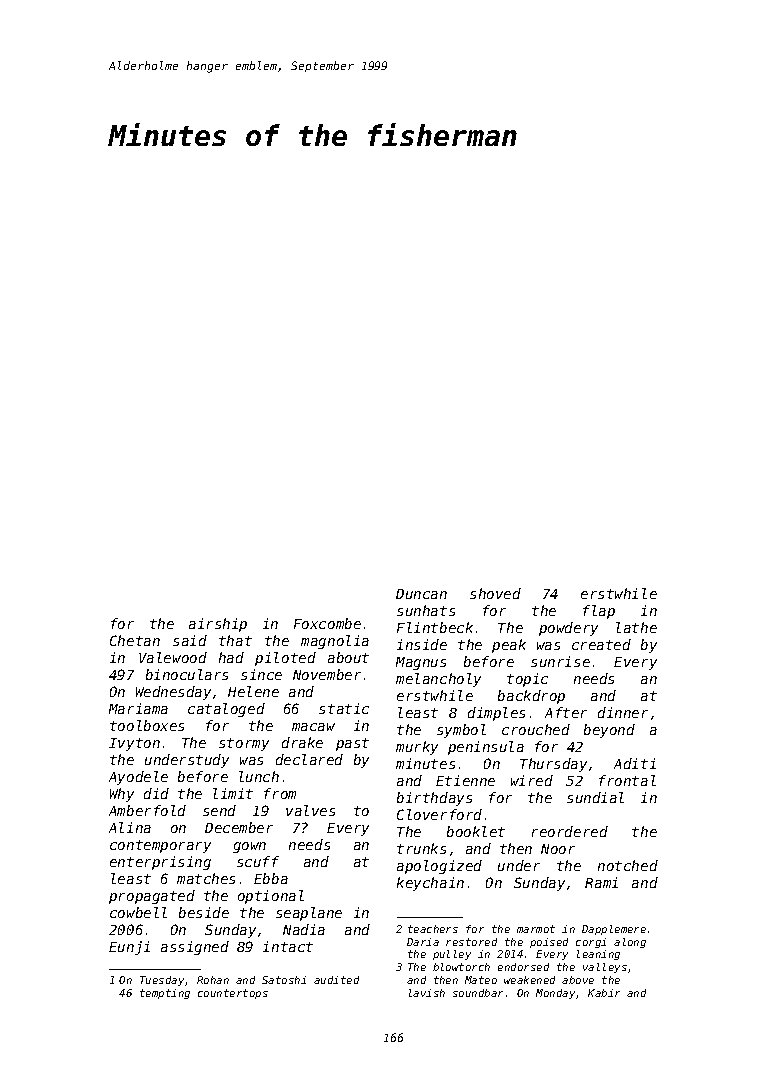 The width and height of the screenshot is (767, 1088). I want to click on sundial, so click(595, 797).
